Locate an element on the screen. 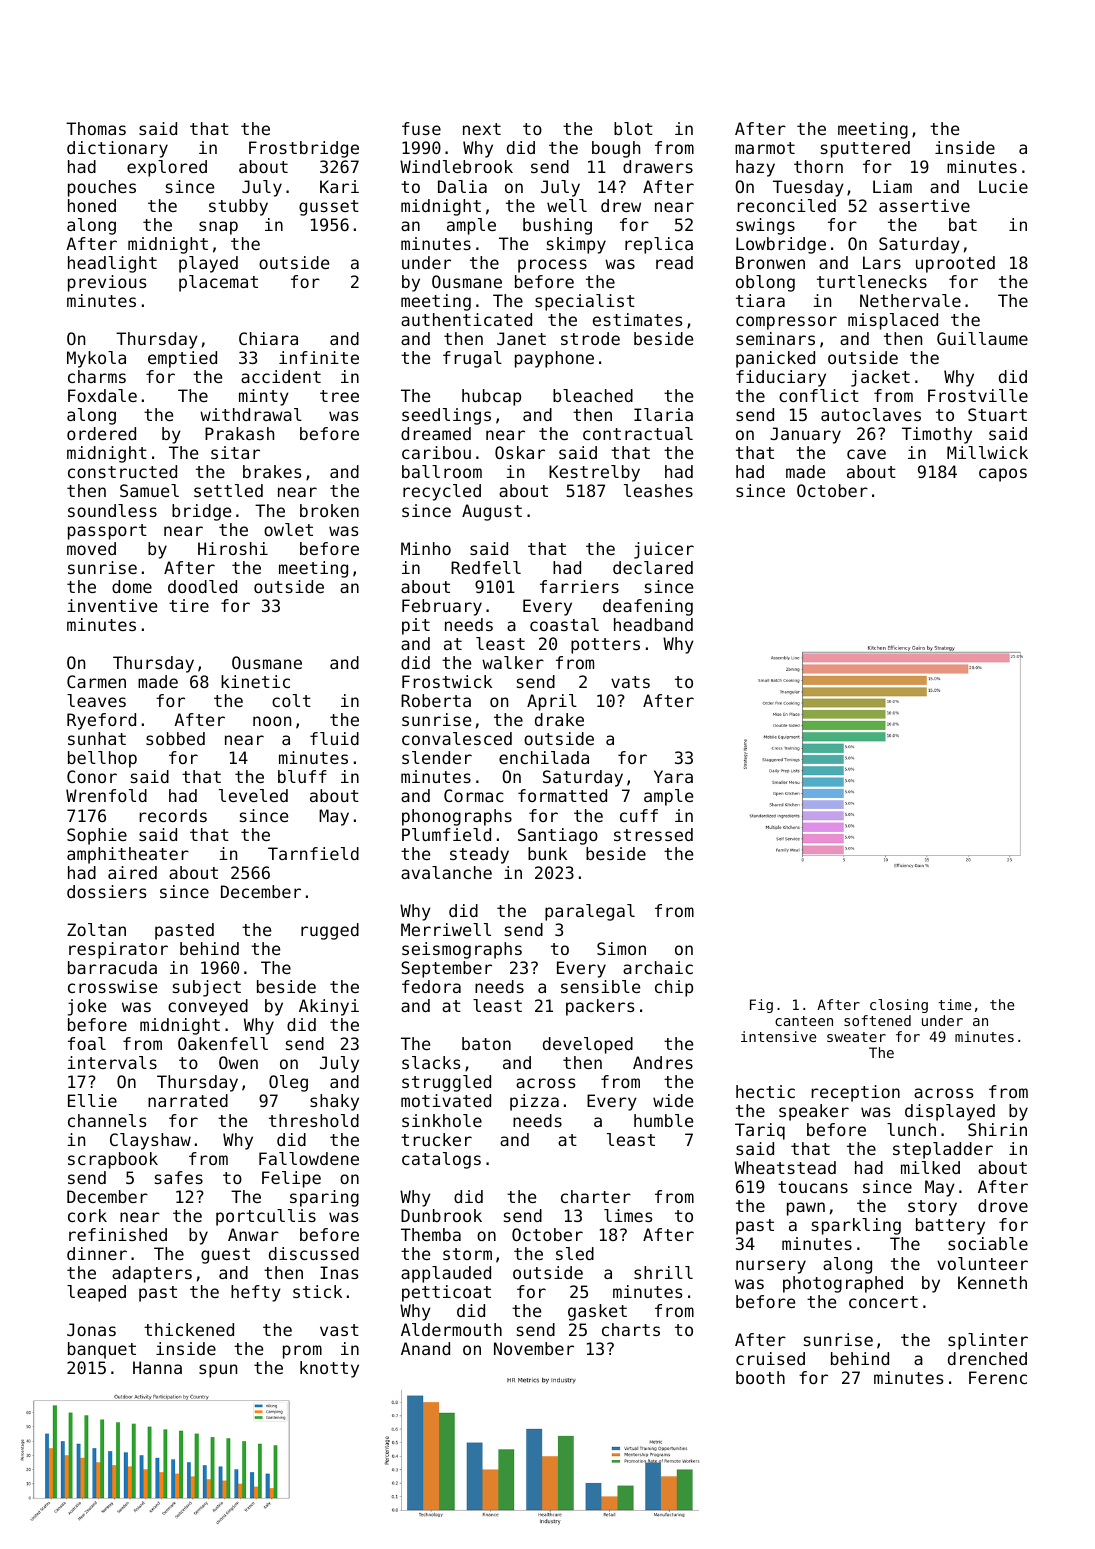 The image size is (1095, 1549). noon is located at coordinates (272, 721).
